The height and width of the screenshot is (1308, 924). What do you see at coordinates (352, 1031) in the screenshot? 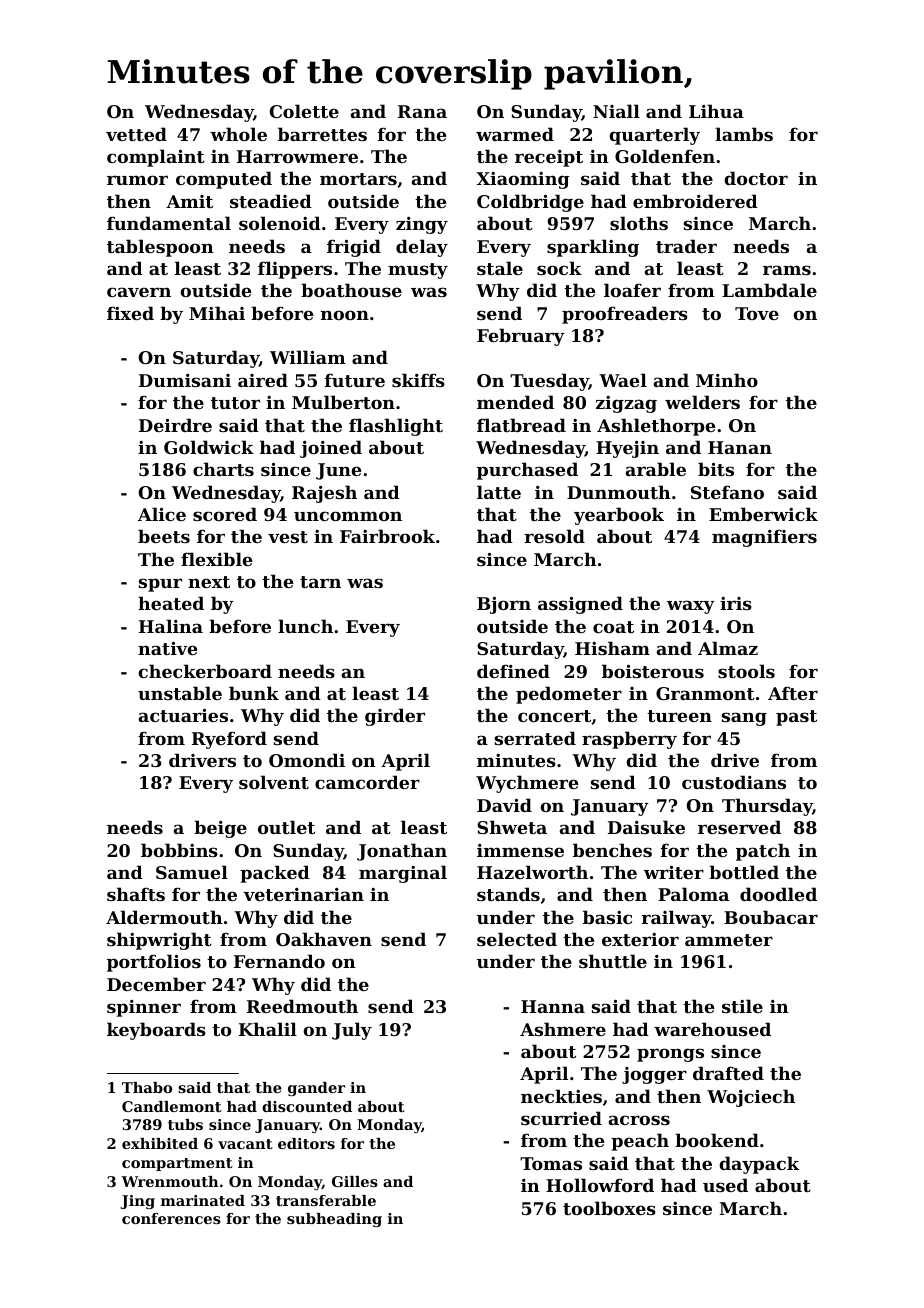
I see `July` at bounding box center [352, 1031].
